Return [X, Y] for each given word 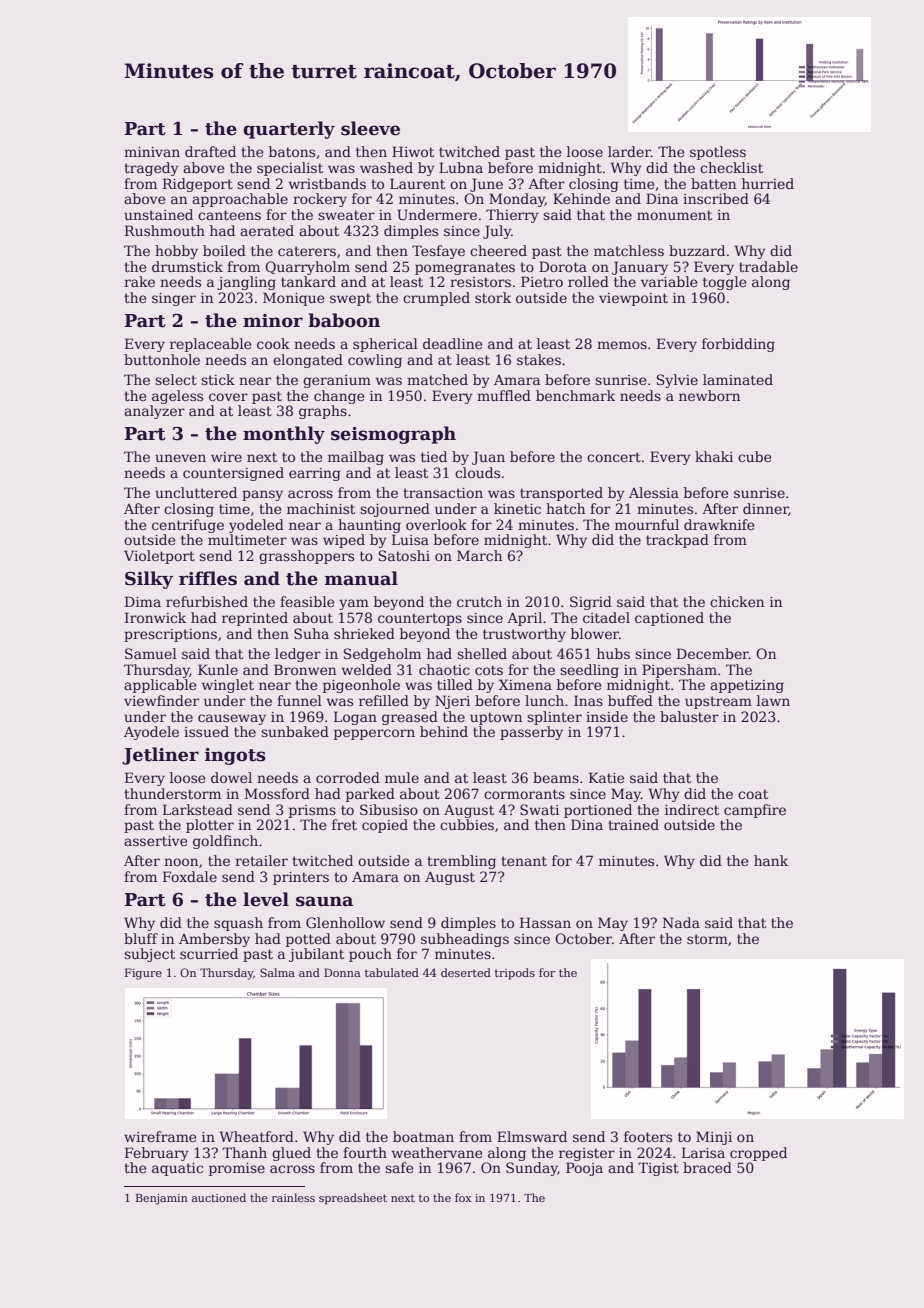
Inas [588, 700]
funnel [299, 700]
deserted [466, 972]
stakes [539, 359]
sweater [346, 215]
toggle [724, 283]
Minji [714, 1138]
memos [622, 345]
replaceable [210, 345]
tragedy [151, 169]
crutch [479, 601]
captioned [669, 619]
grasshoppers [306, 557]
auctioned [219, 1197]
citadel [606, 617]
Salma [277, 972]
